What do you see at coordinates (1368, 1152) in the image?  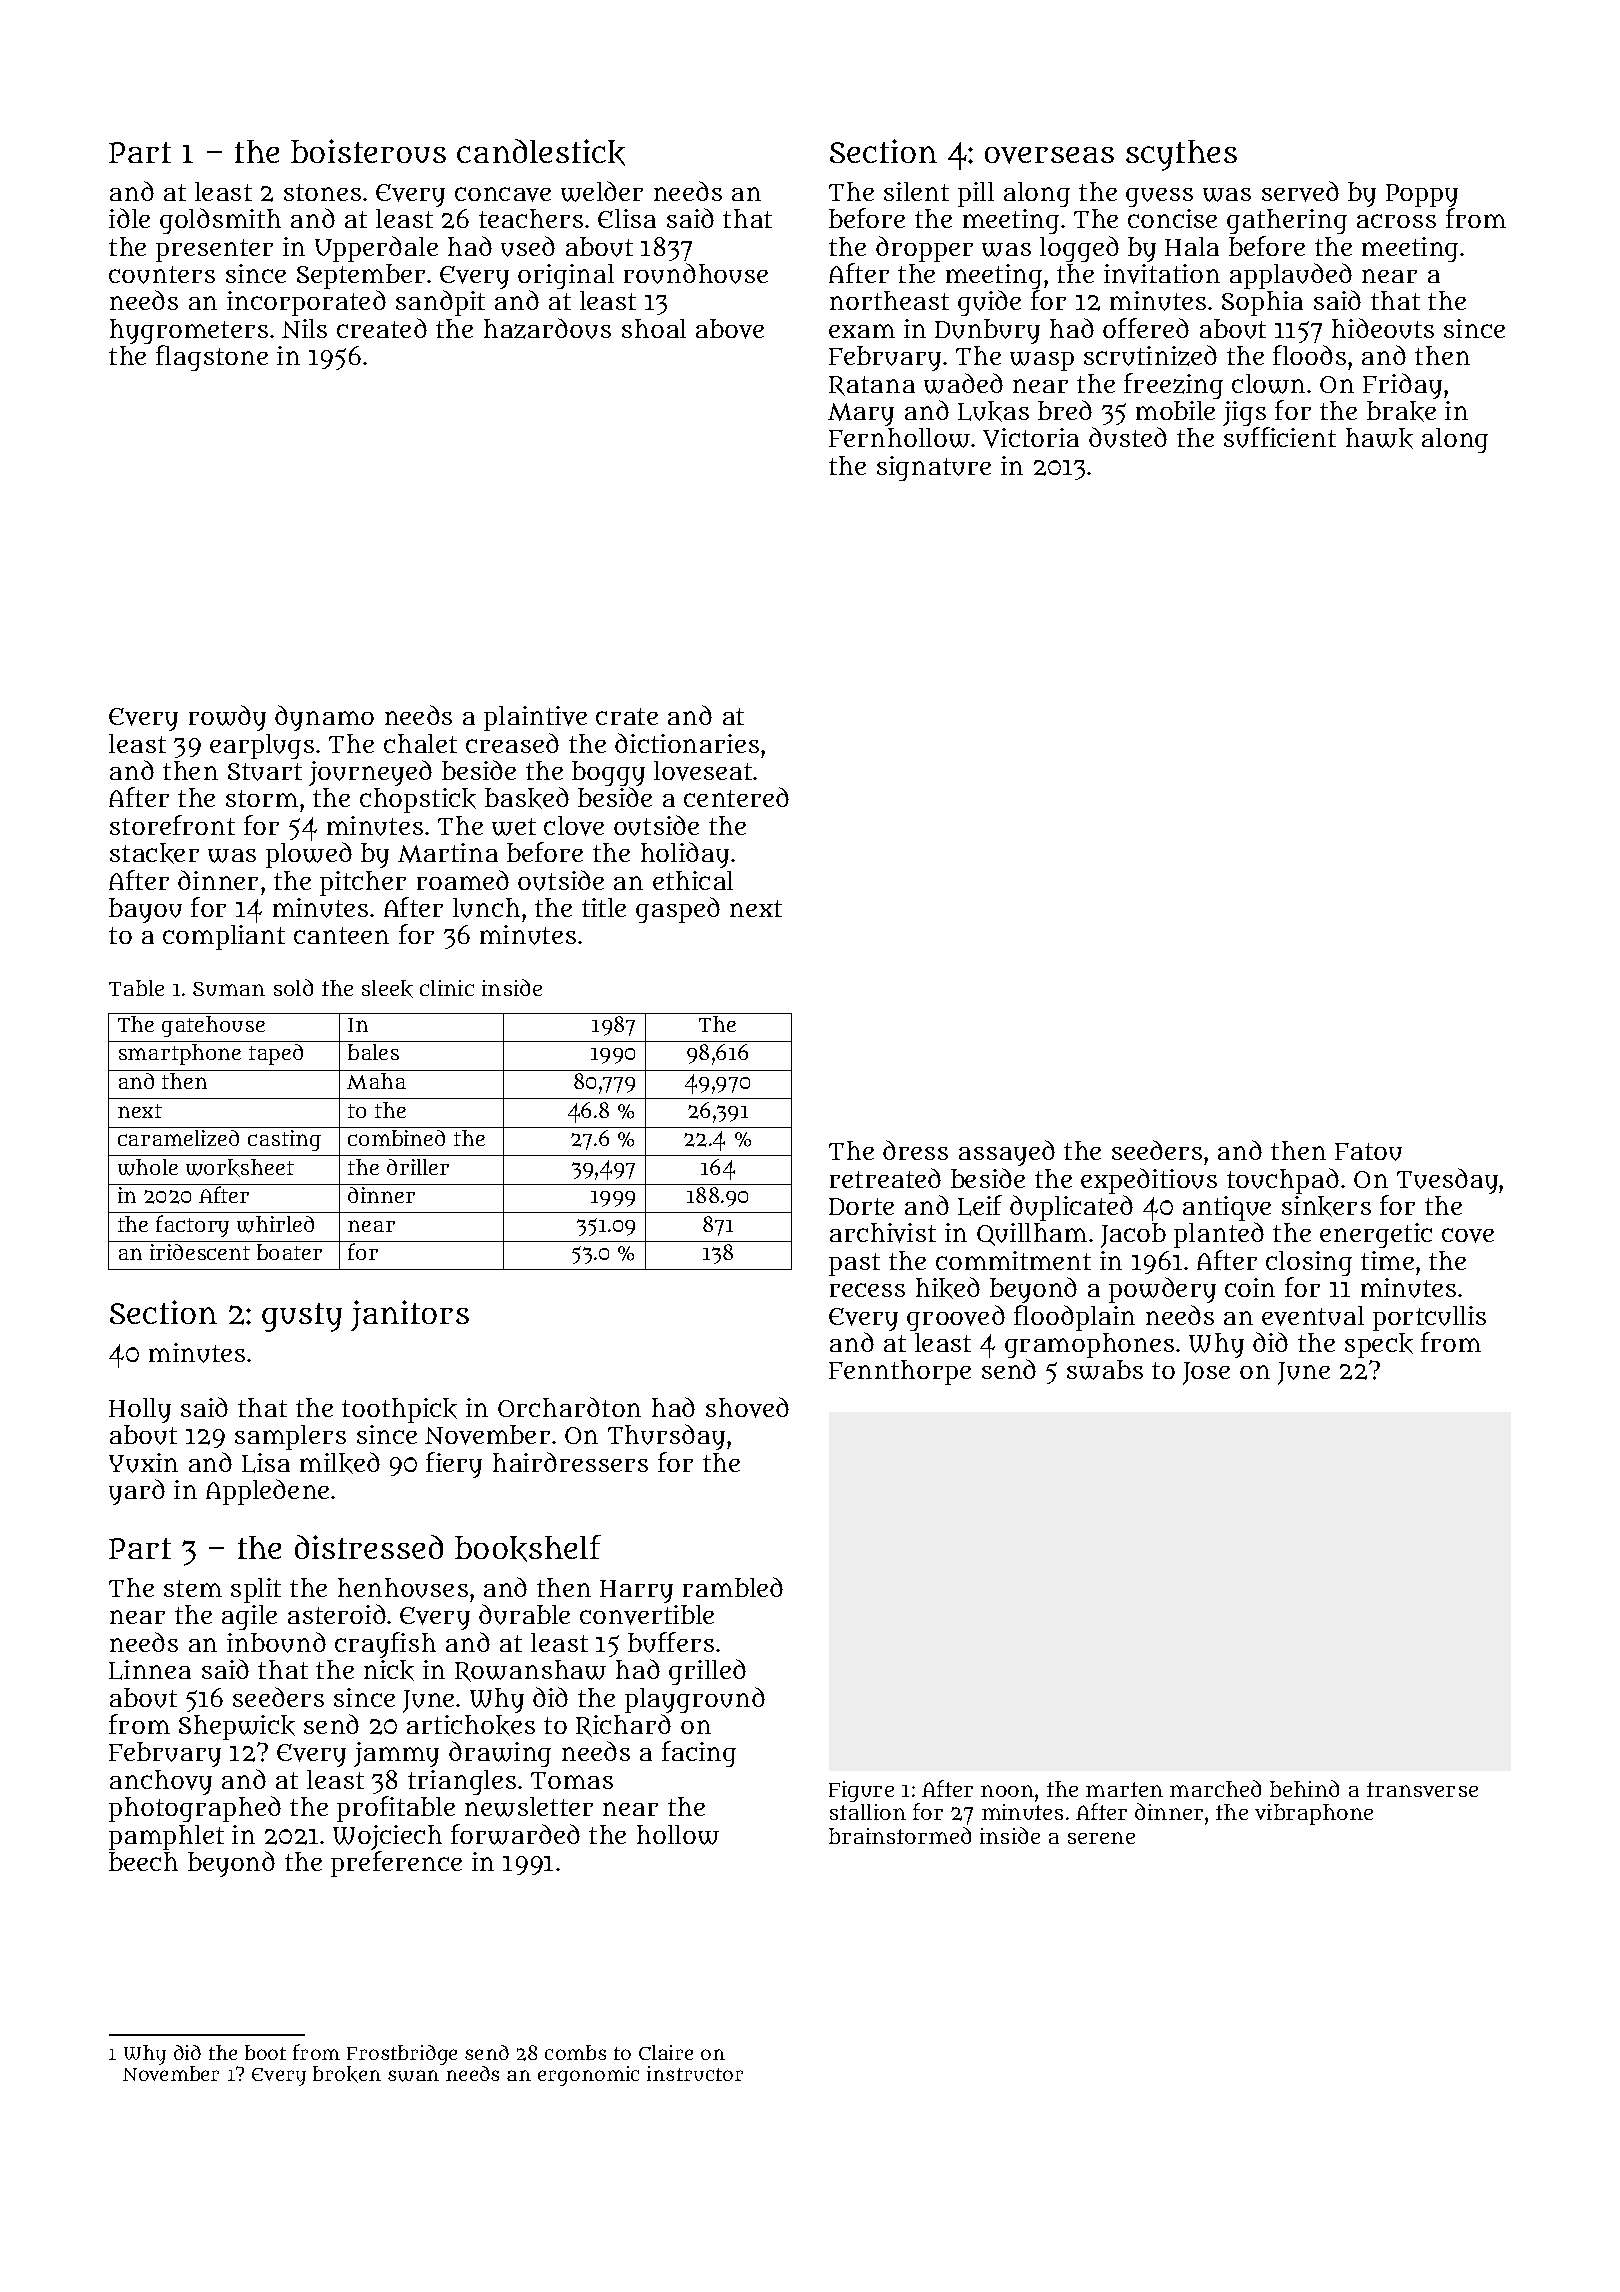 I see `Fatou` at bounding box center [1368, 1152].
